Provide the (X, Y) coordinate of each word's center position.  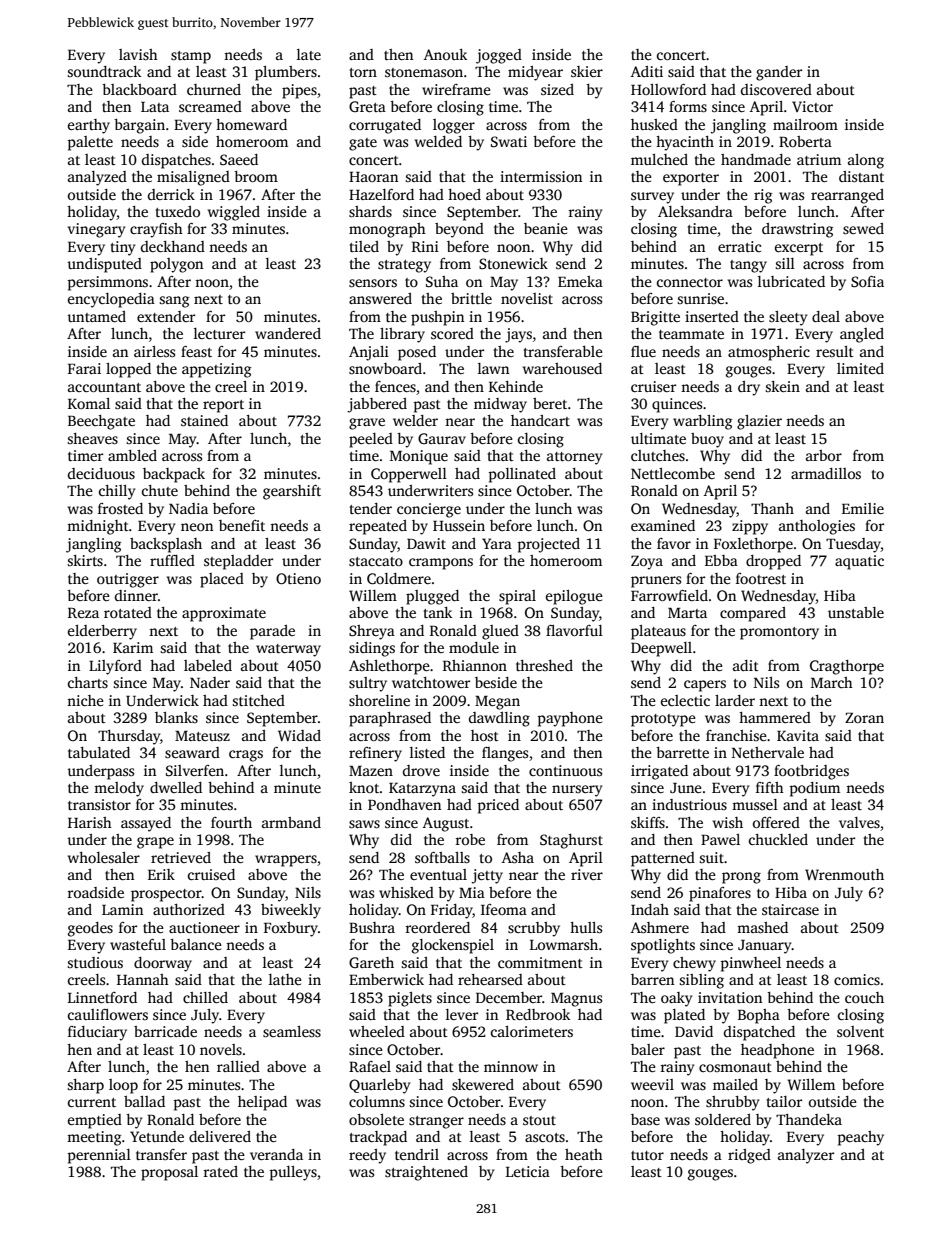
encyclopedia (111, 300)
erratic (739, 246)
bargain (139, 126)
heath (584, 1154)
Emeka (580, 281)
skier (587, 71)
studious (95, 962)
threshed (544, 665)
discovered (776, 89)
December (509, 997)
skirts (85, 560)
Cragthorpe (847, 667)
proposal (169, 1173)
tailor (784, 1101)
